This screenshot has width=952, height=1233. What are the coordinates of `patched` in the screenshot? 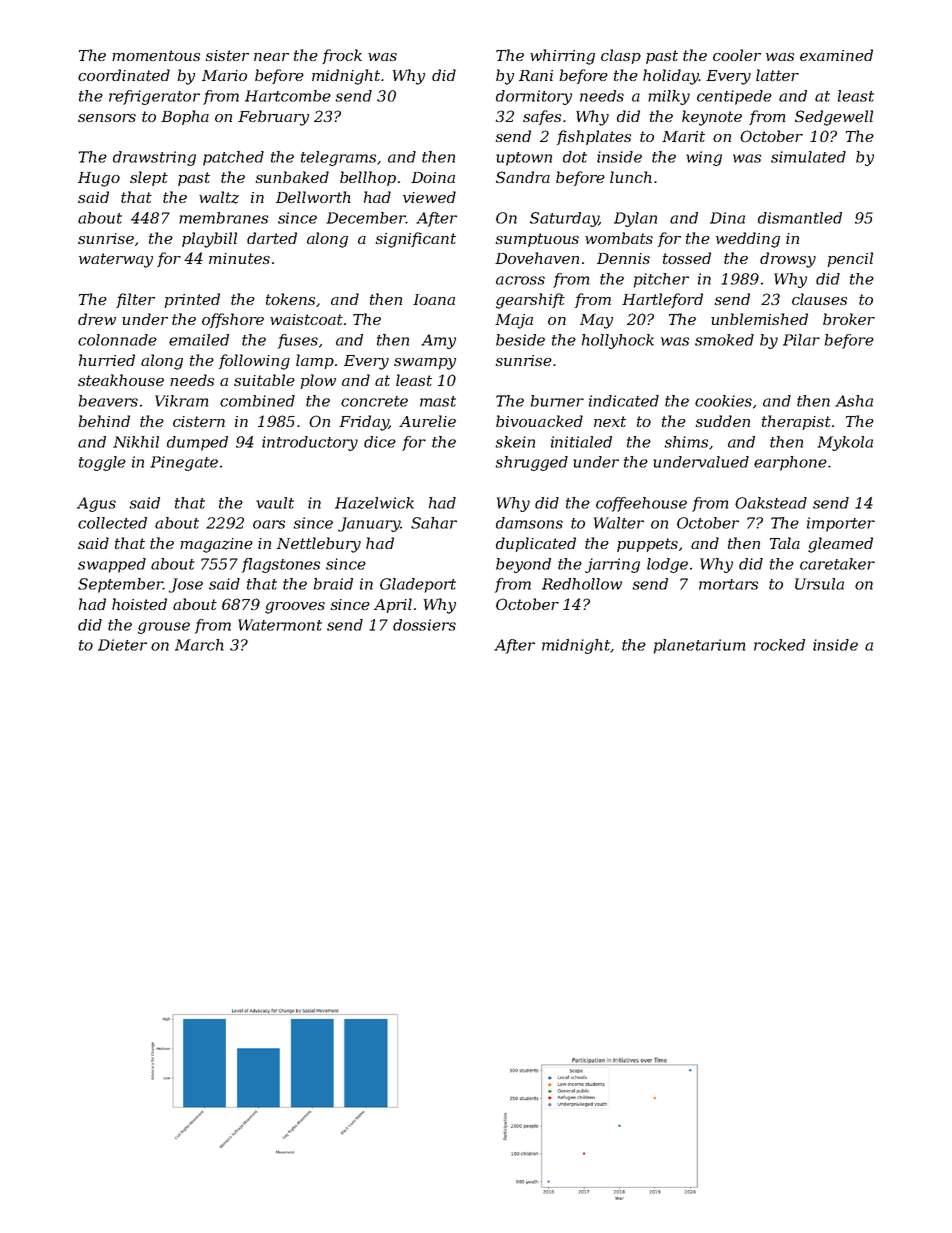 It's located at (233, 158).
